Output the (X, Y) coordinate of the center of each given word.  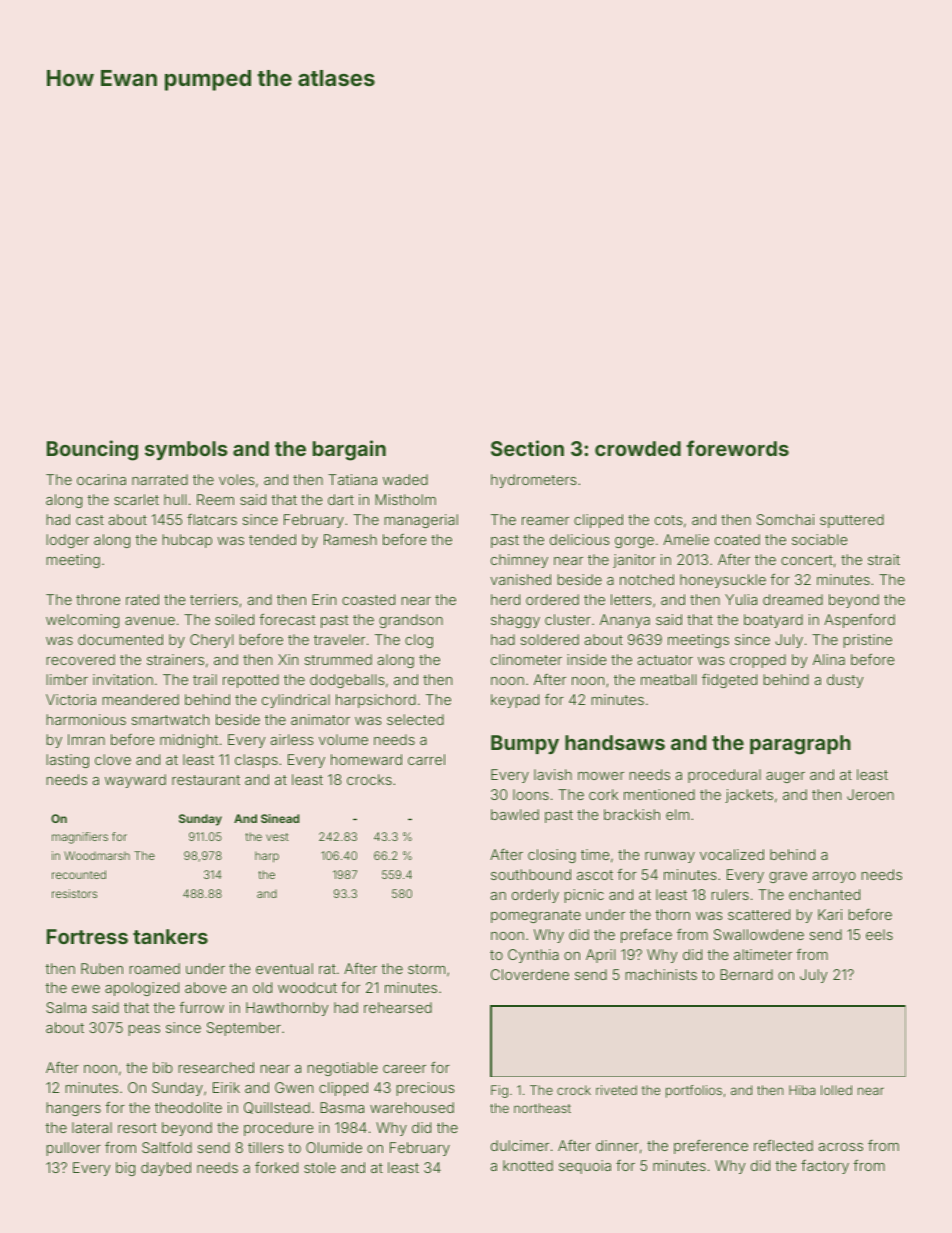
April (600, 956)
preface (646, 935)
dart (341, 499)
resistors (74, 893)
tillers (266, 1147)
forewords (737, 448)
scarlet (136, 499)
